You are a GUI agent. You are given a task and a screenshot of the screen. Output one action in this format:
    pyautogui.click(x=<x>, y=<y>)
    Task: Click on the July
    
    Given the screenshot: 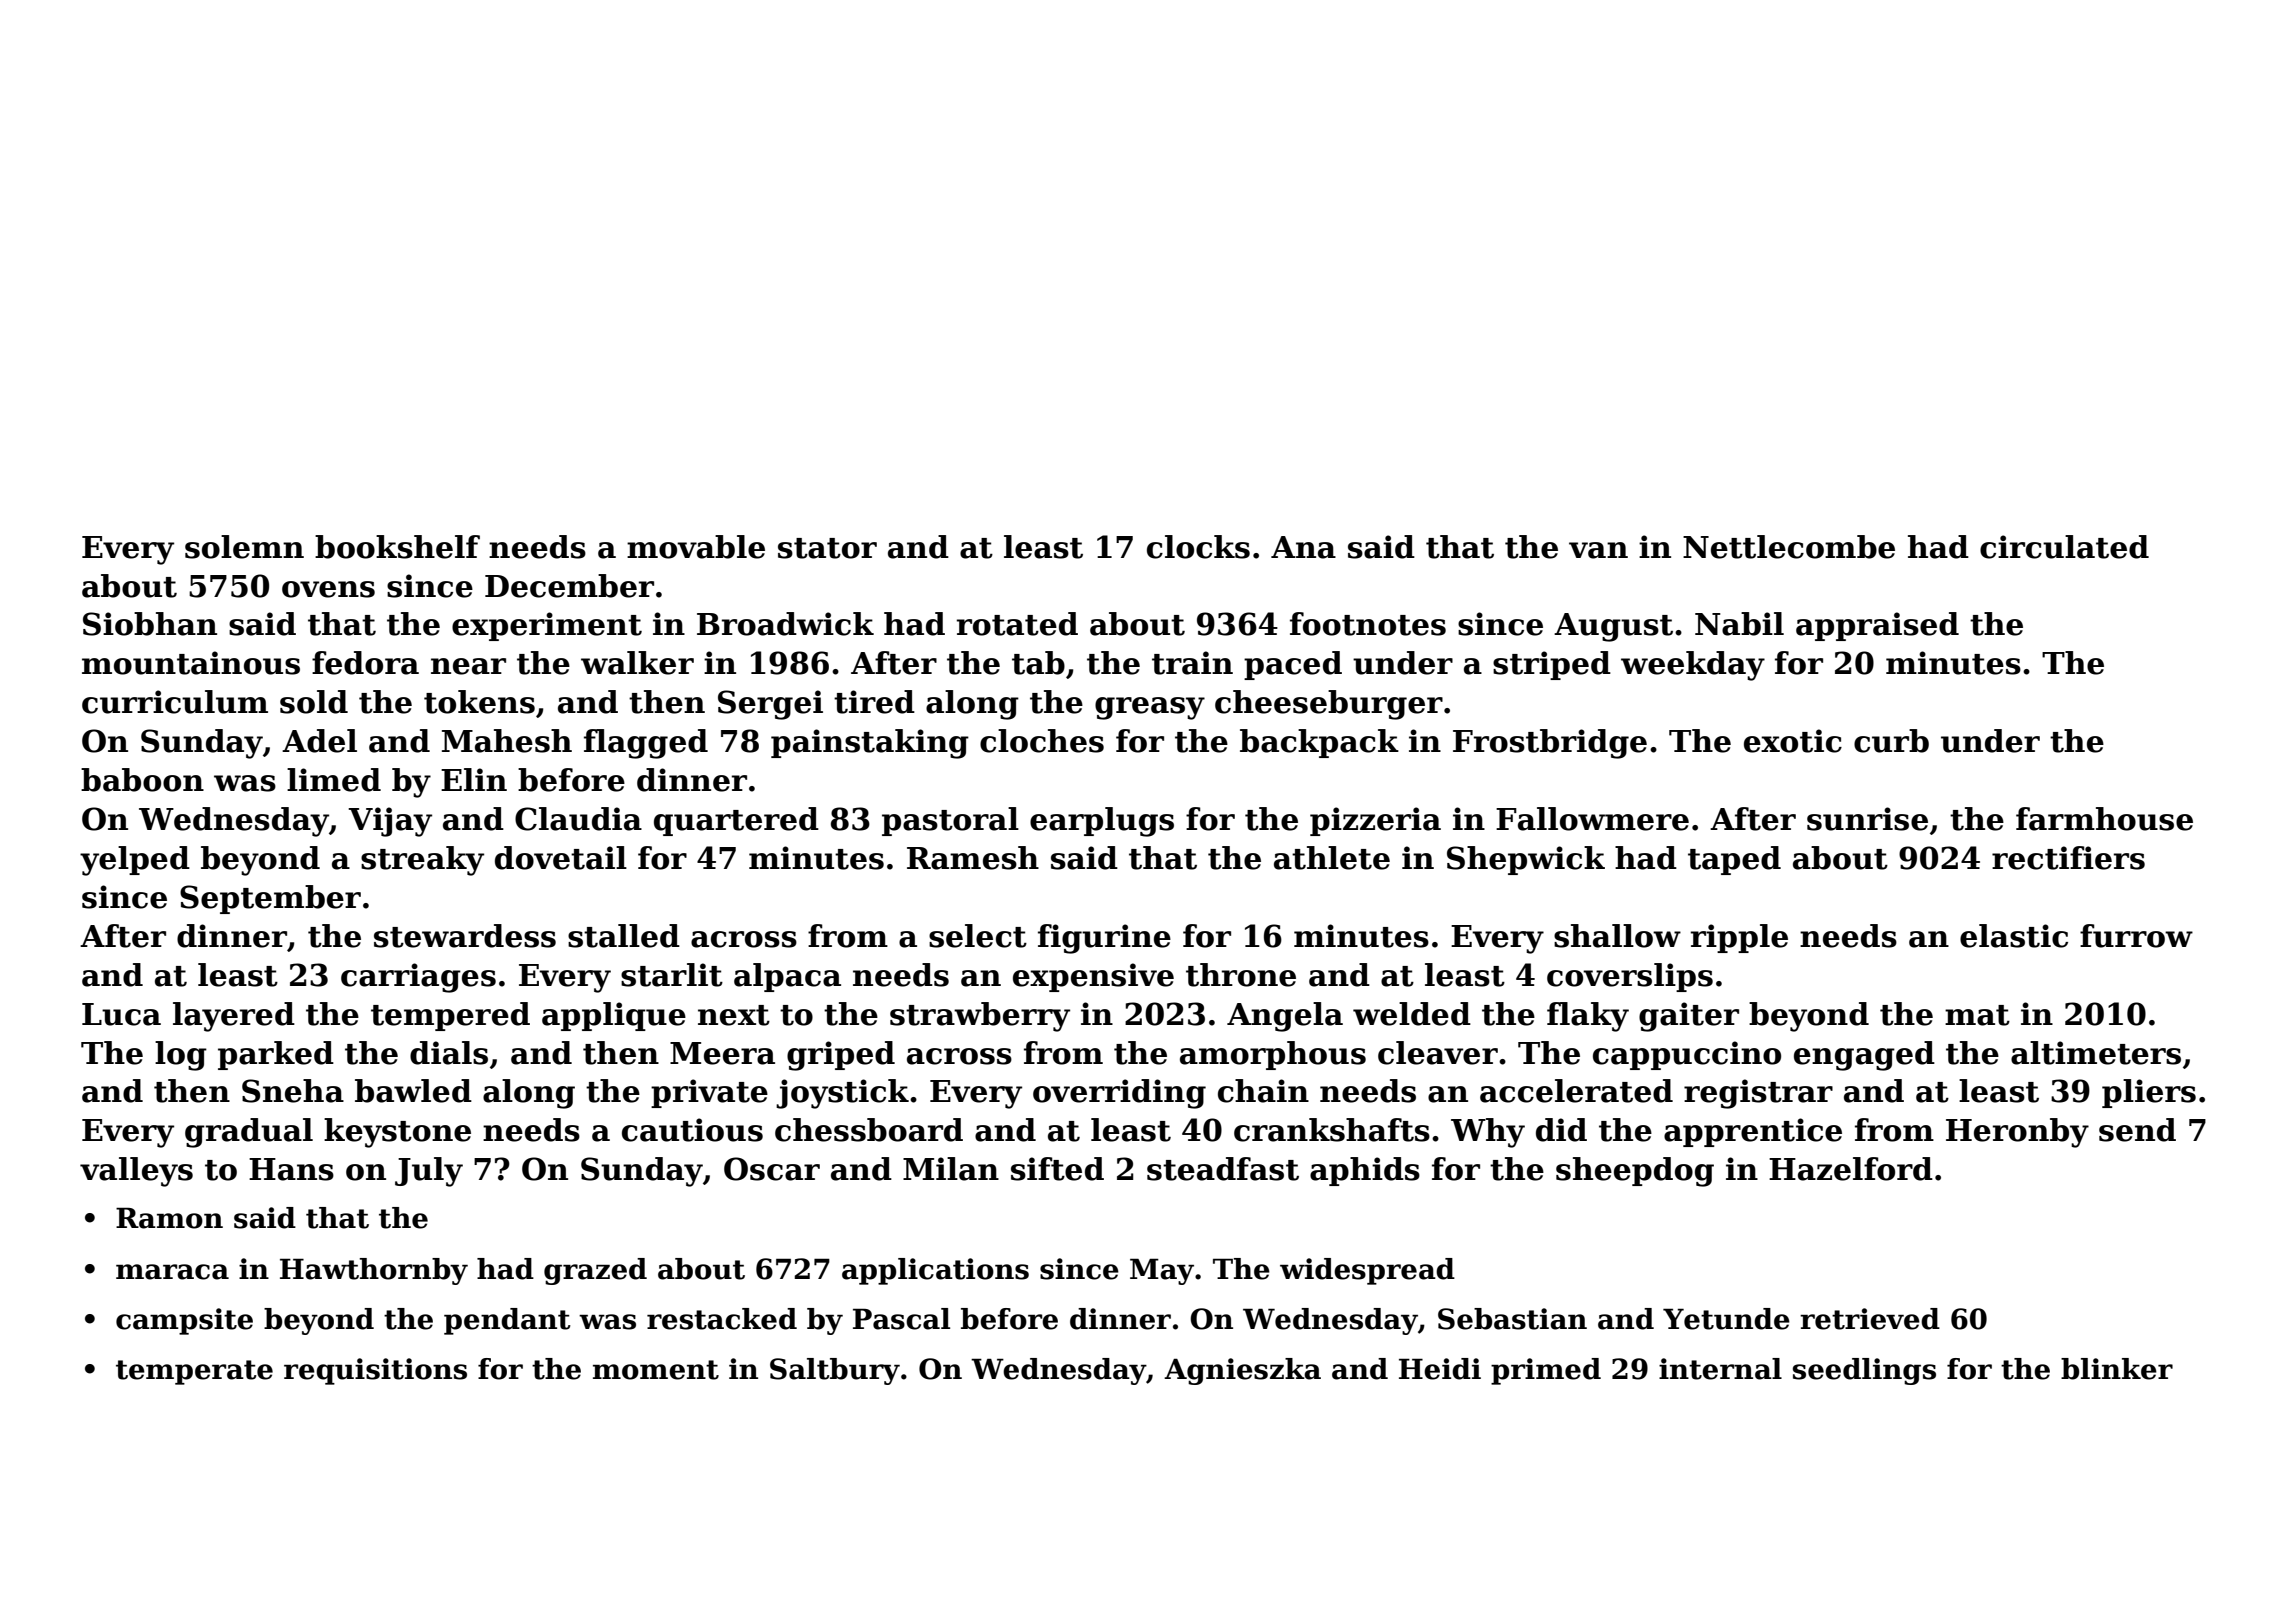 What is the action you would take?
    pyautogui.click(x=429, y=1172)
